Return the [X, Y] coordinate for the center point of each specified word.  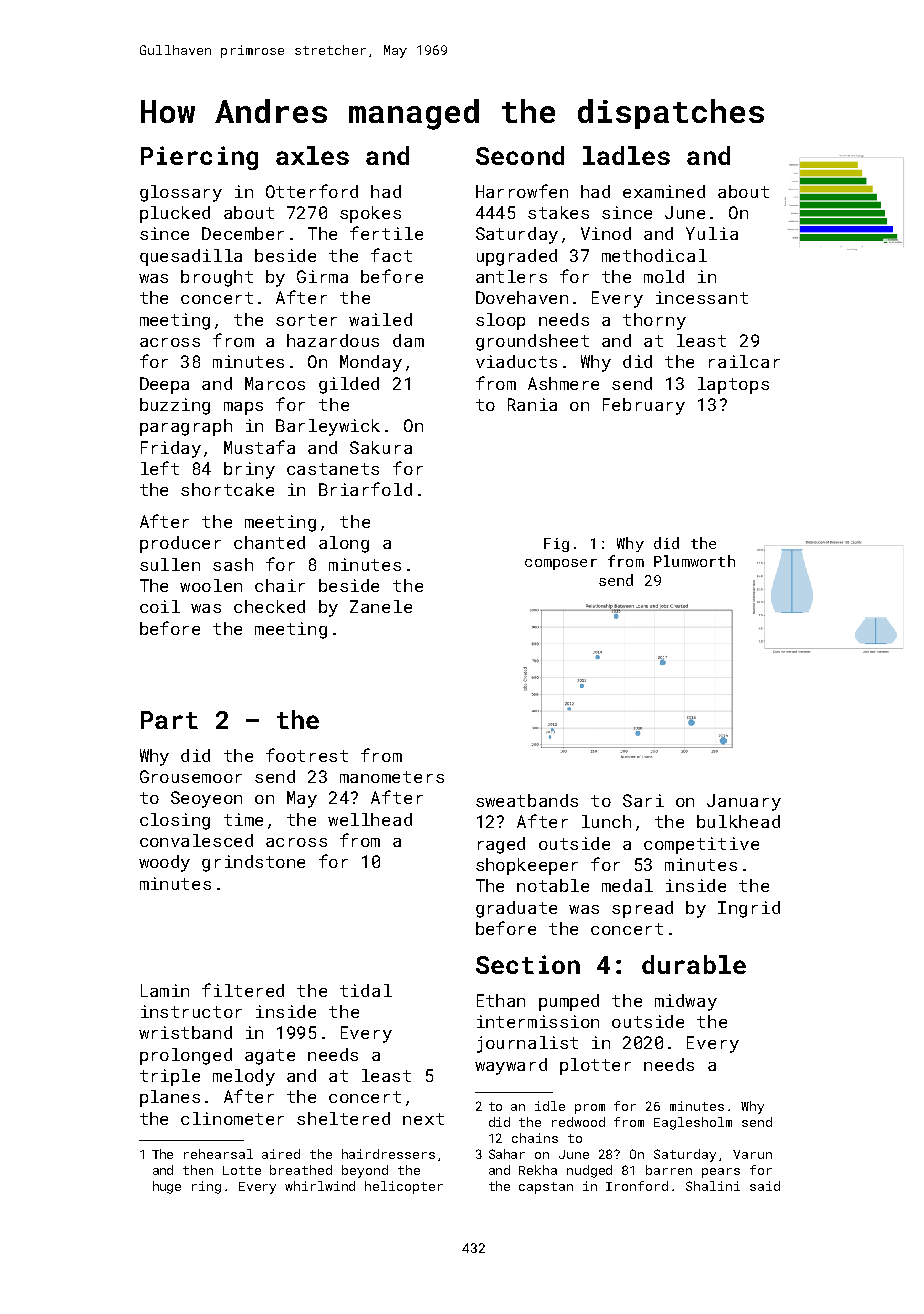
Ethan [501, 1000]
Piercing [199, 158]
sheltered [343, 1118]
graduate [516, 909]
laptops [733, 385]
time [243, 819]
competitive [701, 845]
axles [312, 155]
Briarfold [365, 489]
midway [686, 1002]
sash [233, 564]
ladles [626, 155]
